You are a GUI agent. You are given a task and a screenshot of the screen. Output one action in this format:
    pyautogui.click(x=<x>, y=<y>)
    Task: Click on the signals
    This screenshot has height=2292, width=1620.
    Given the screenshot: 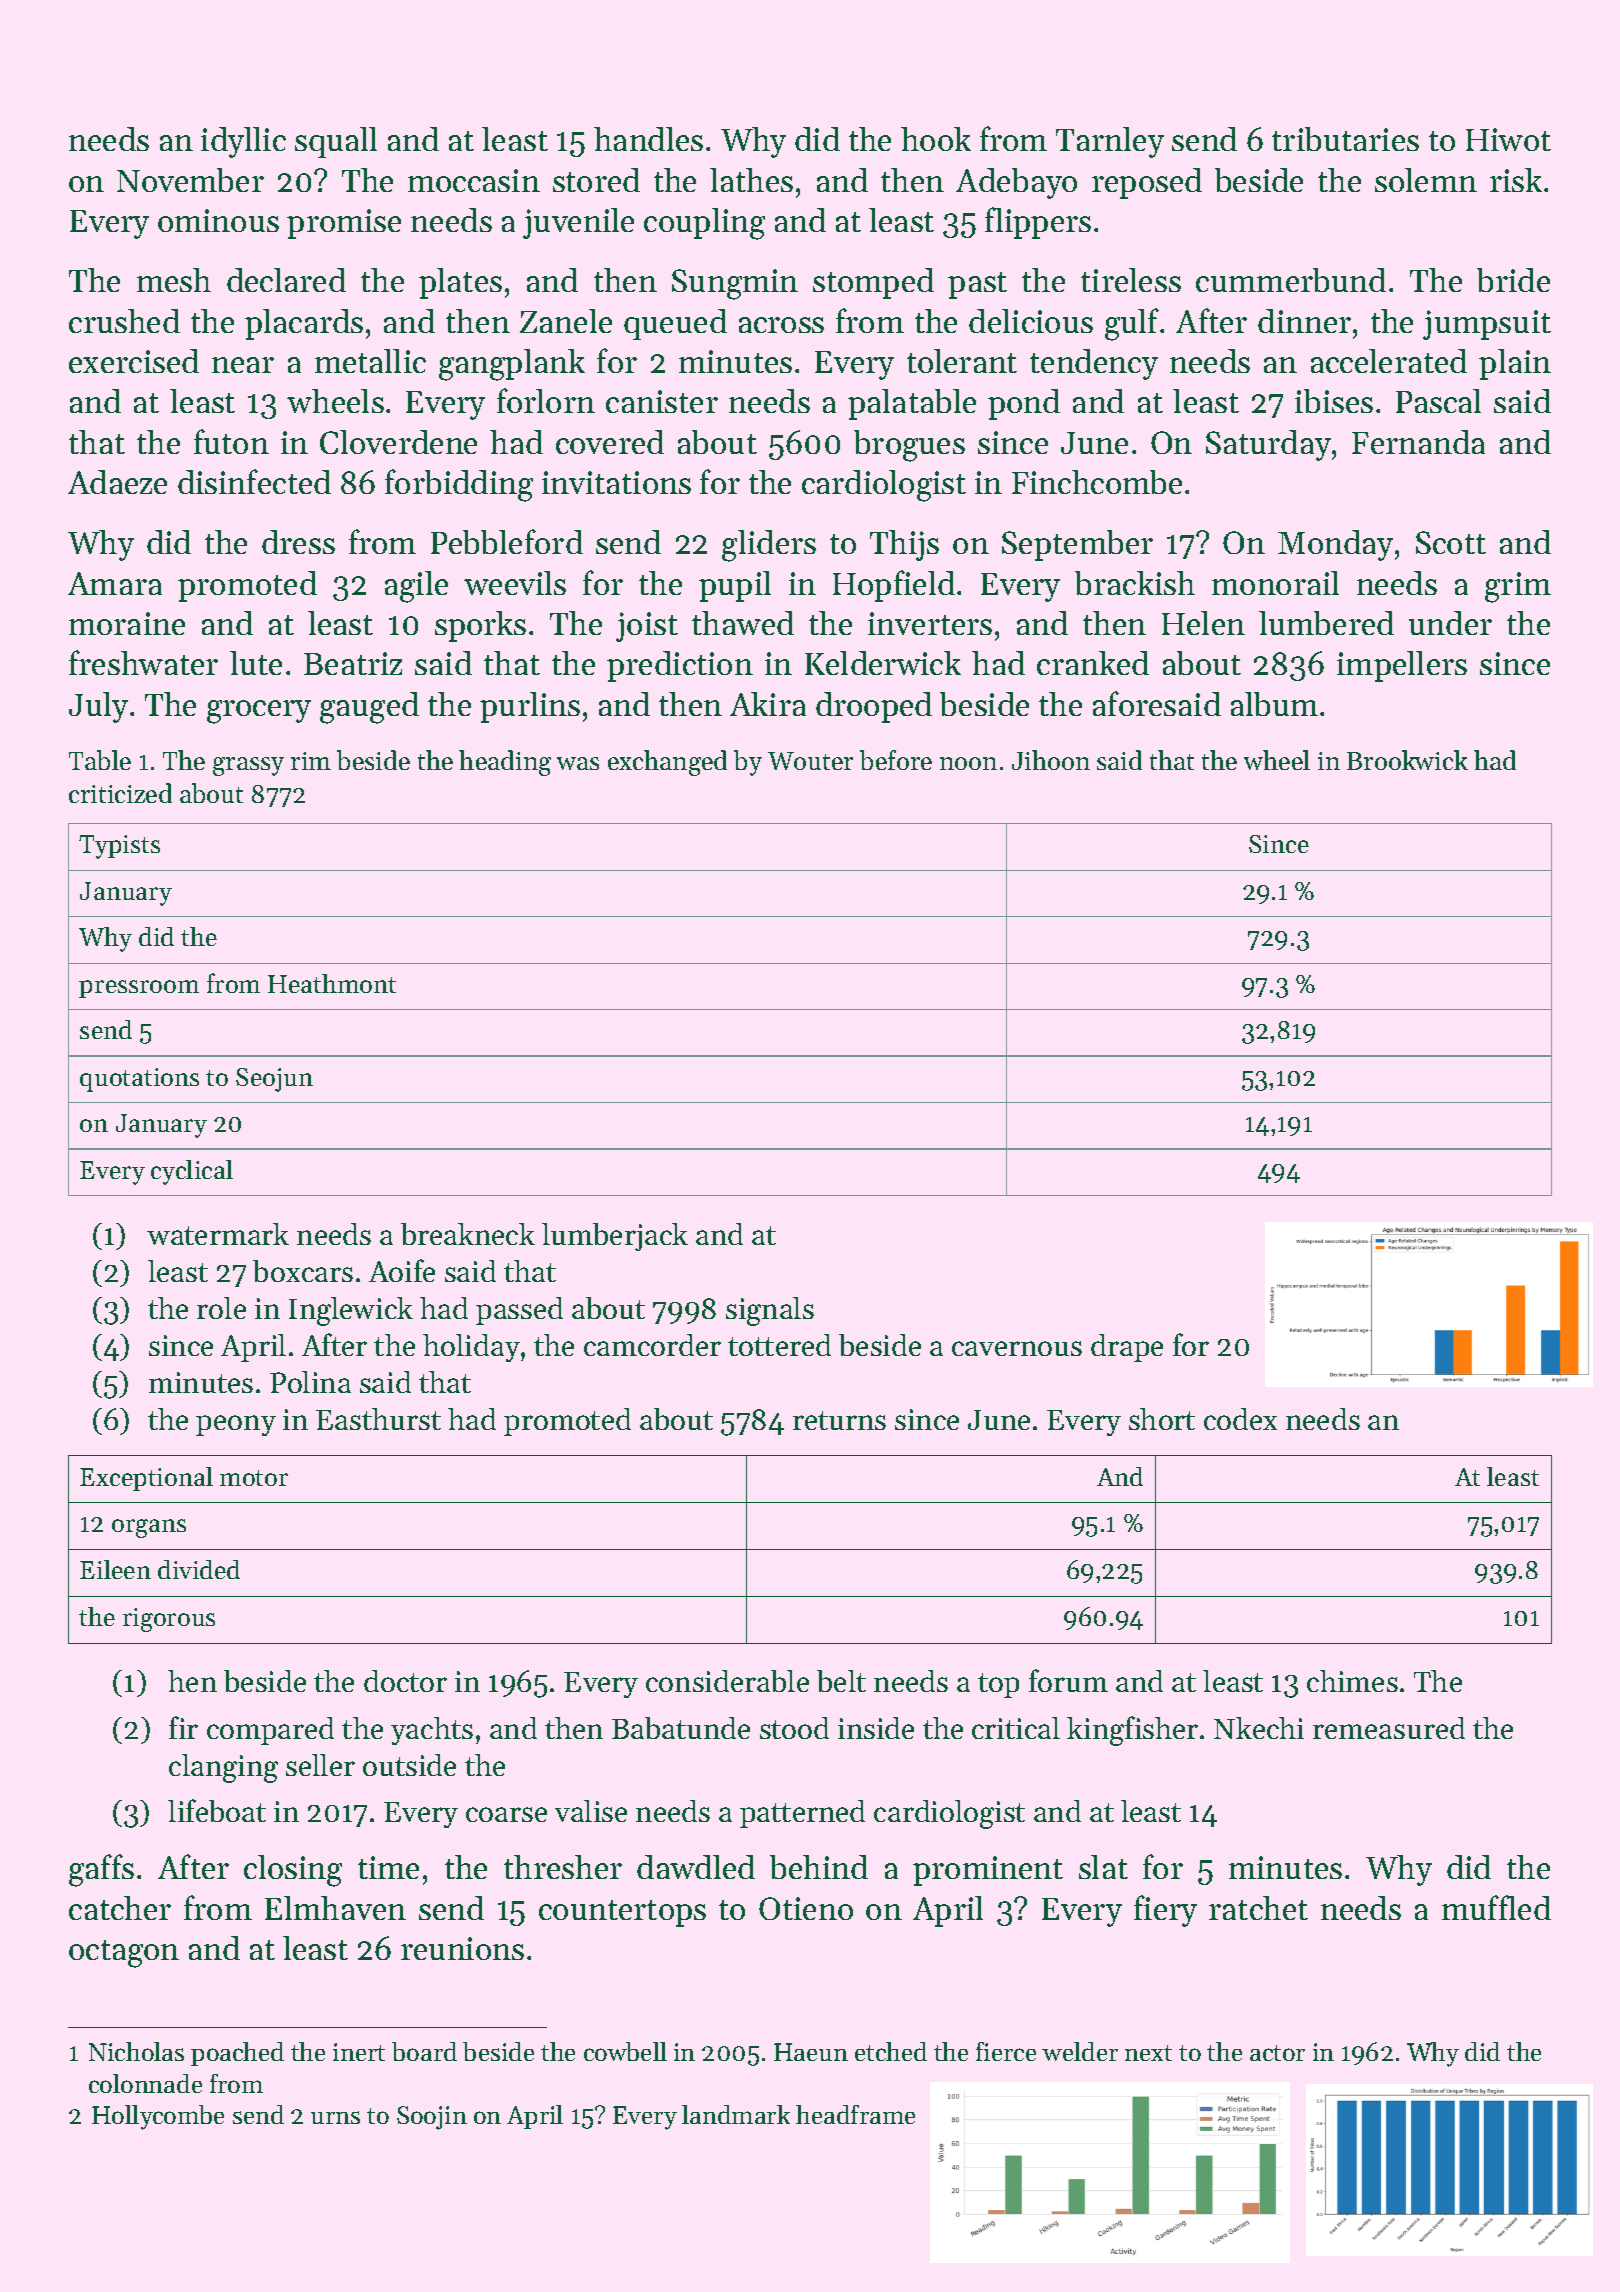 What is the action you would take?
    pyautogui.click(x=770, y=1311)
